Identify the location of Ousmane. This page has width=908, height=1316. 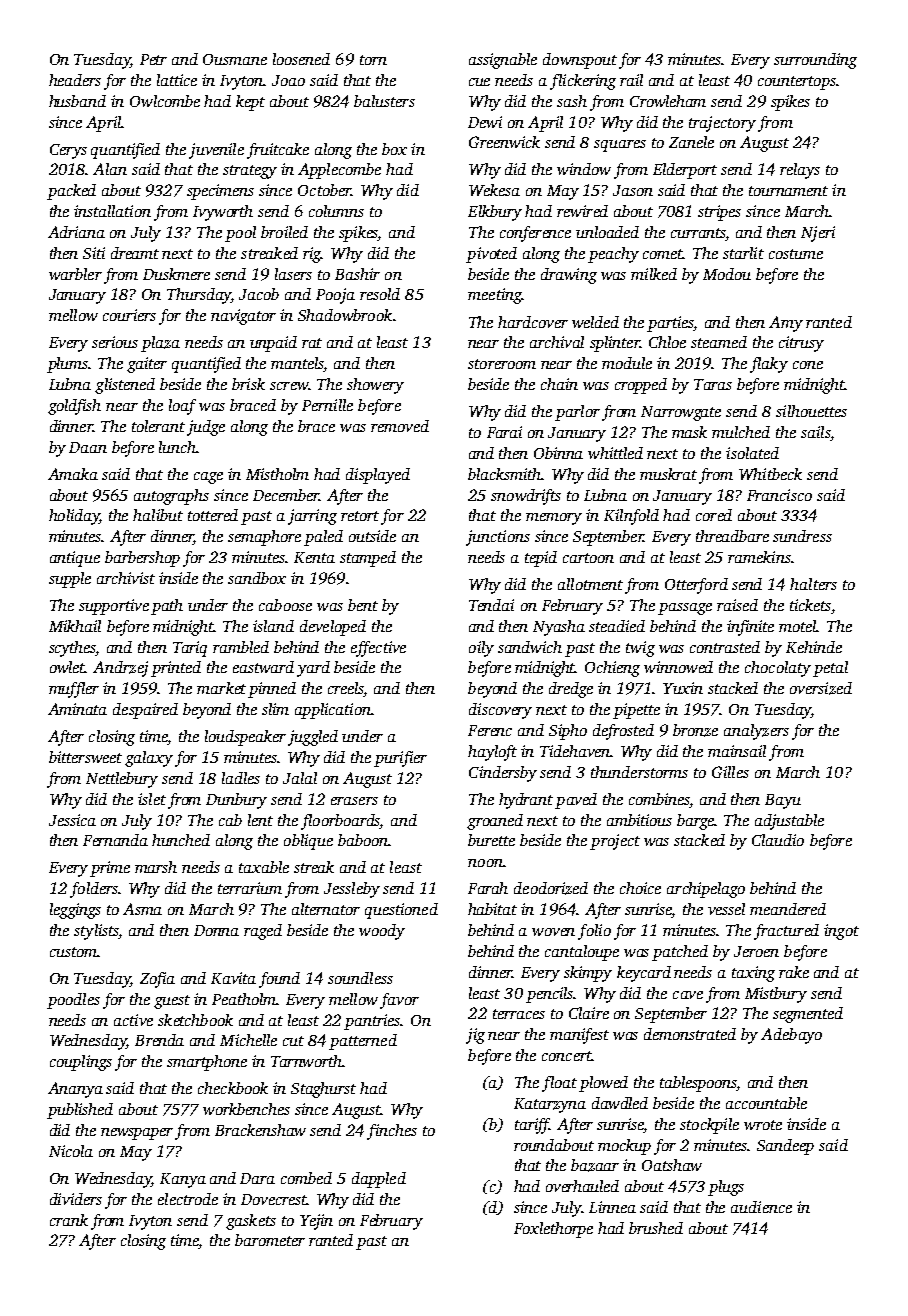
(235, 59).
